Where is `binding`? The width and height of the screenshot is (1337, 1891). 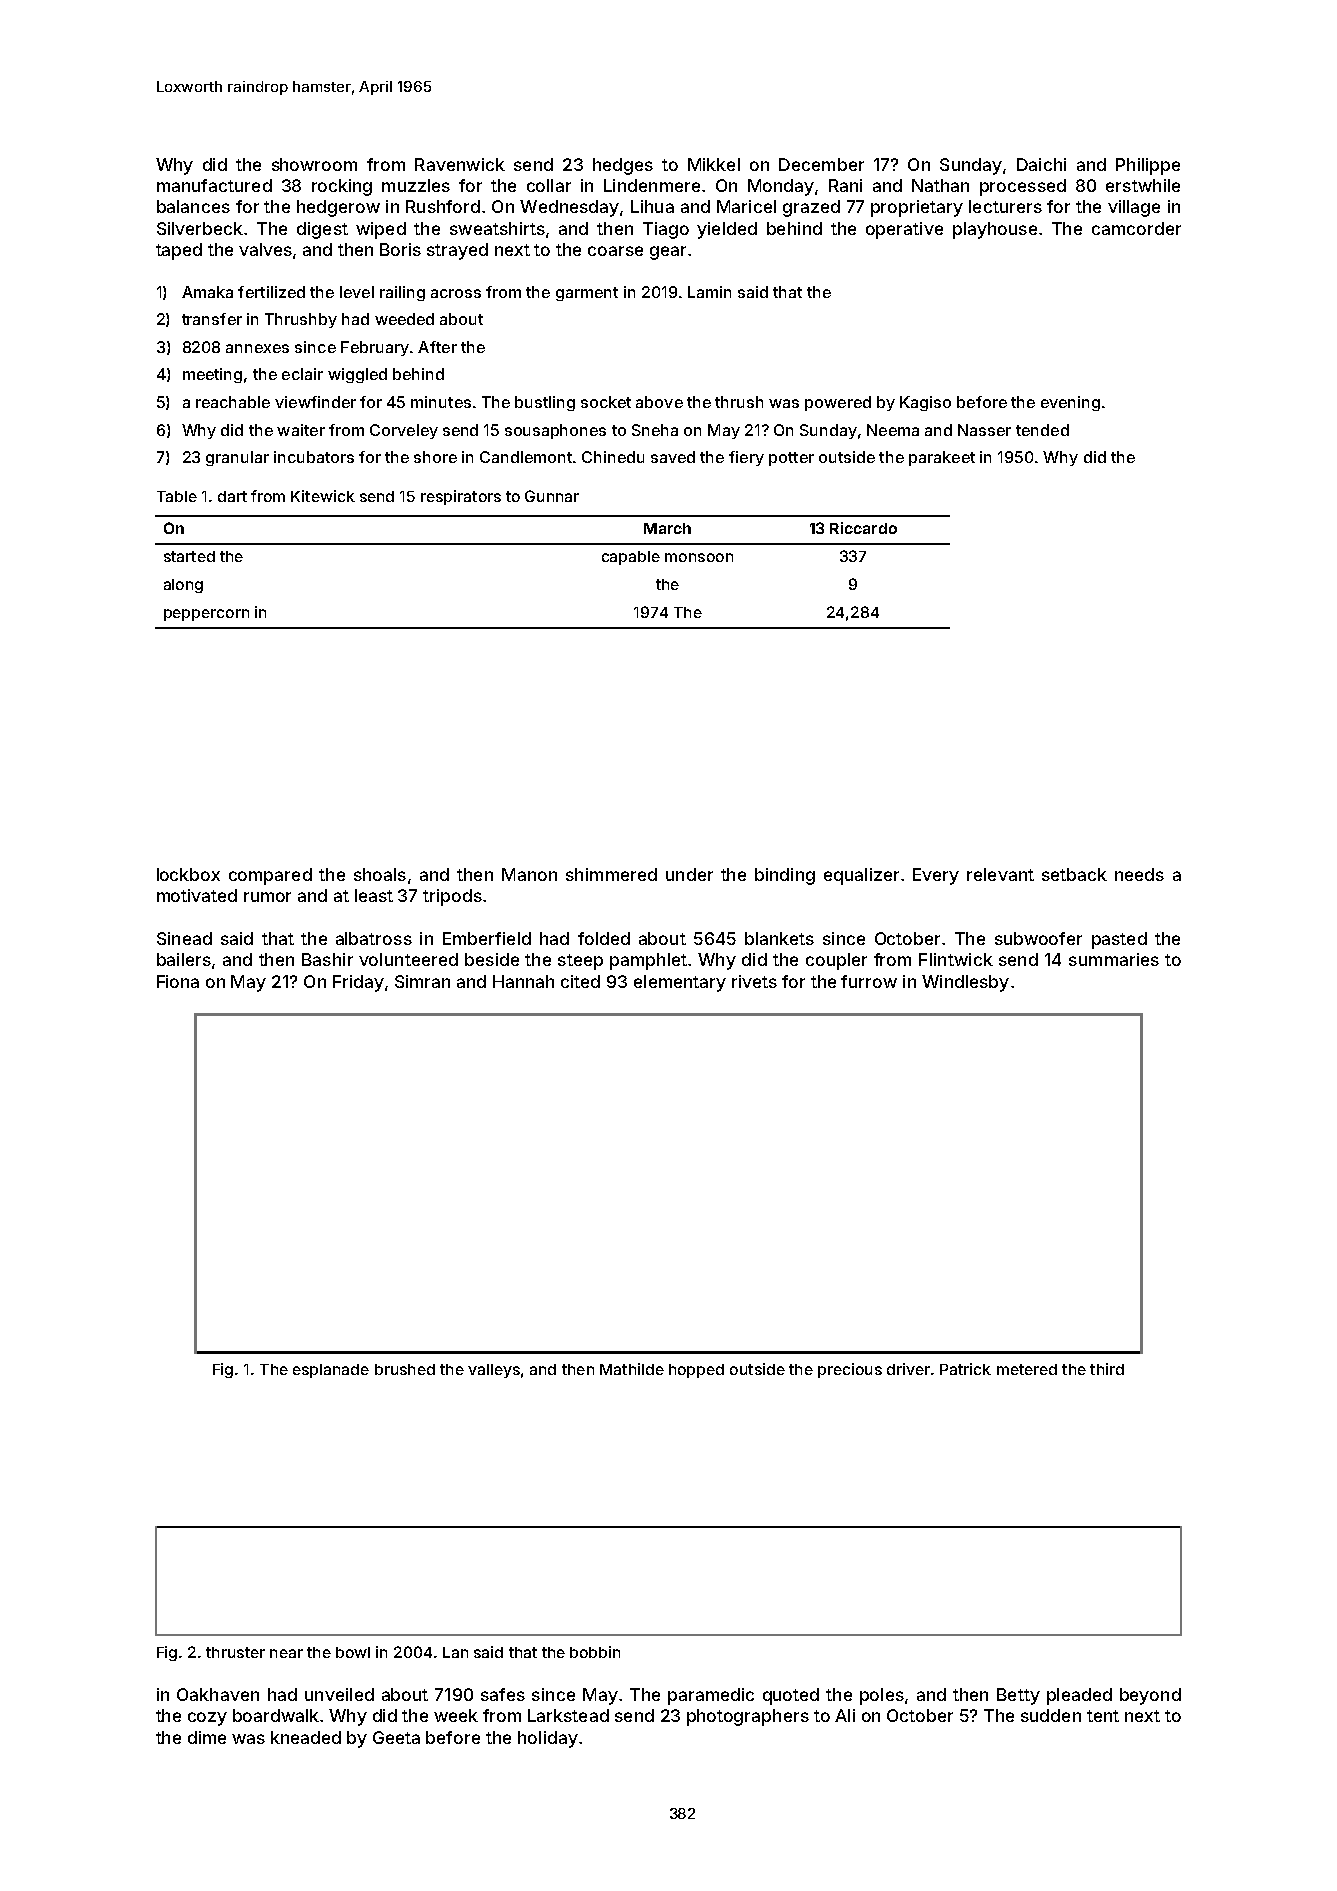
binding is located at coordinates (785, 876).
